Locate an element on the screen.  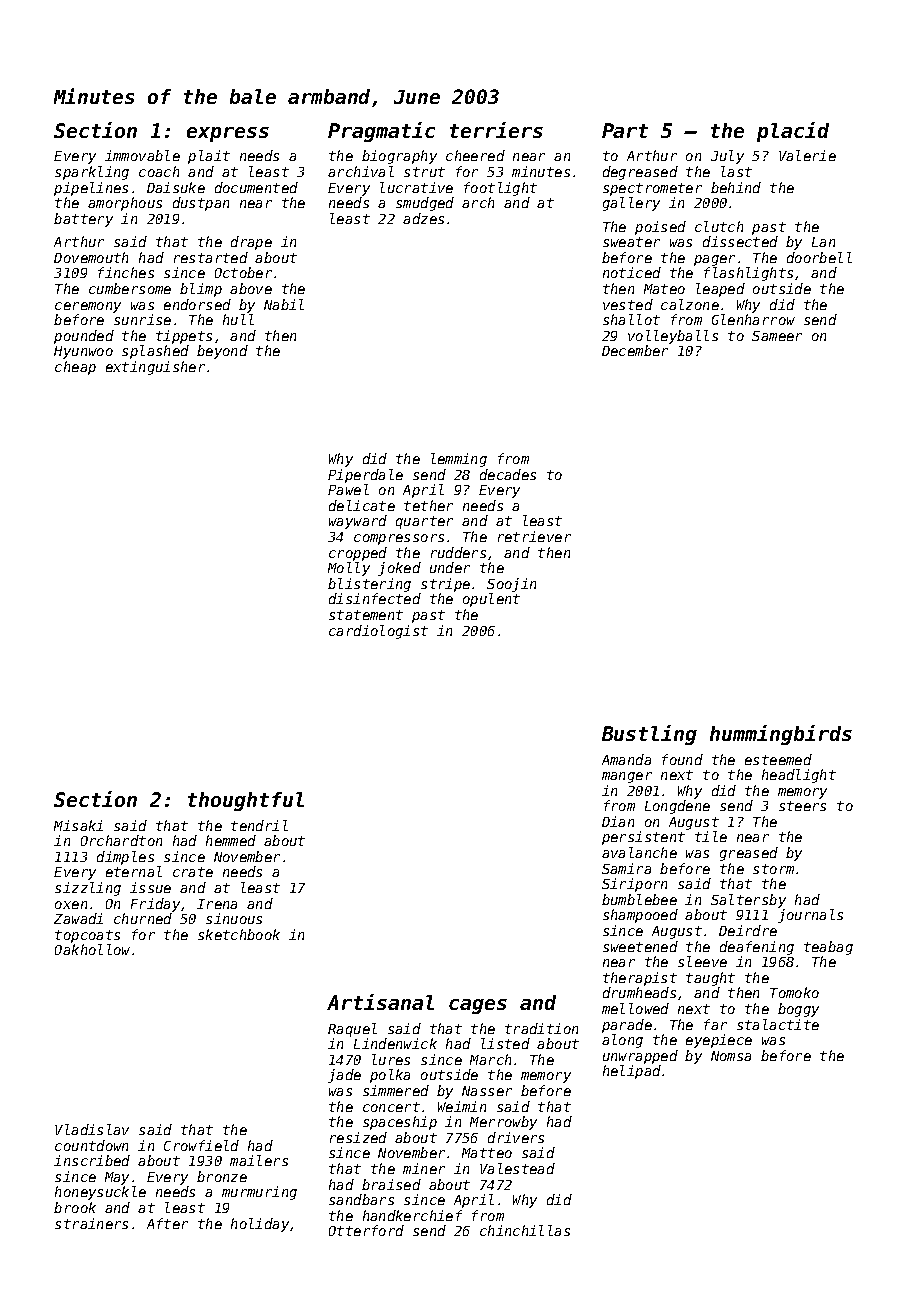
December is located at coordinates (635, 350).
